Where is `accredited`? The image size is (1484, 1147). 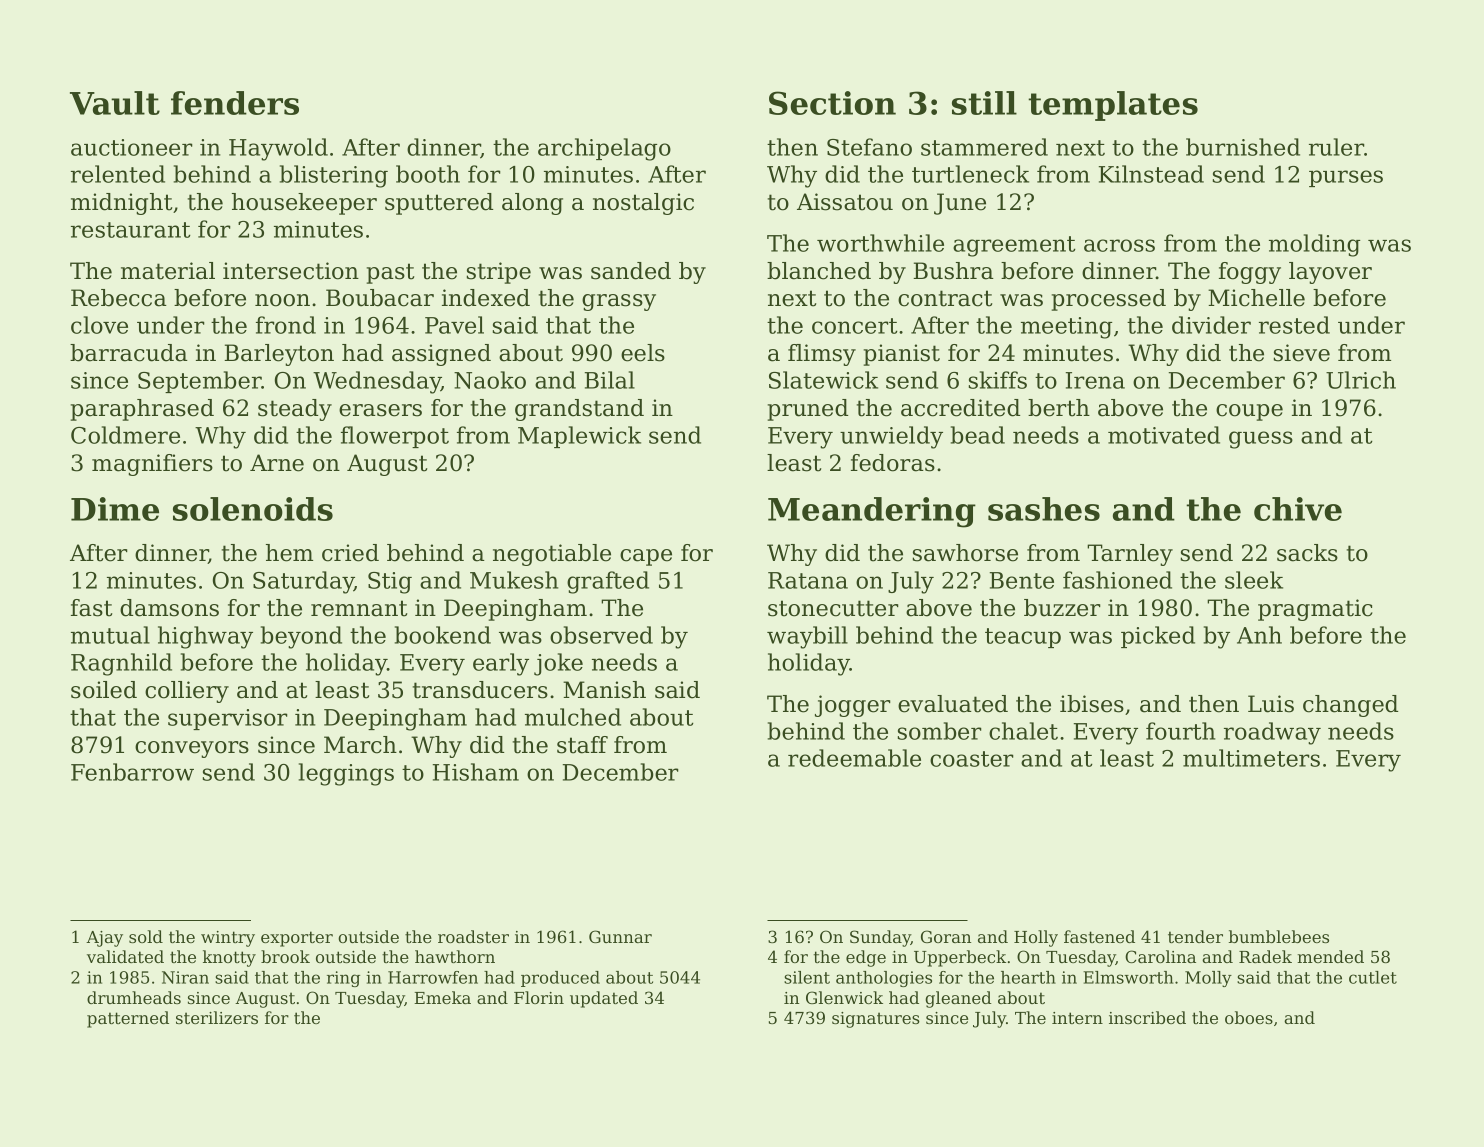
accredited is located at coordinates (960, 408).
